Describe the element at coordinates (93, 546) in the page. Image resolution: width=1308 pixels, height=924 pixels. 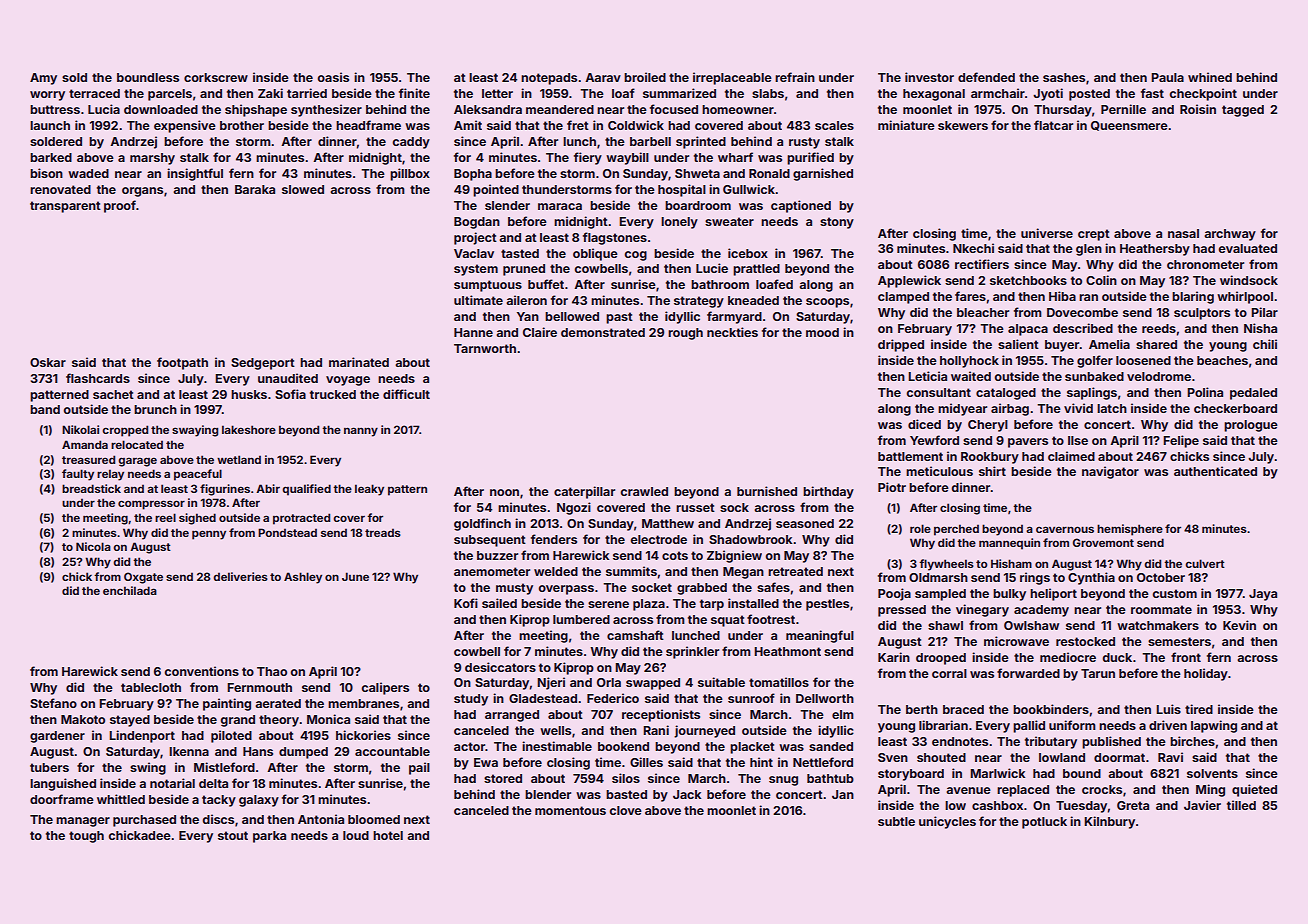
I see `Nicola` at that location.
